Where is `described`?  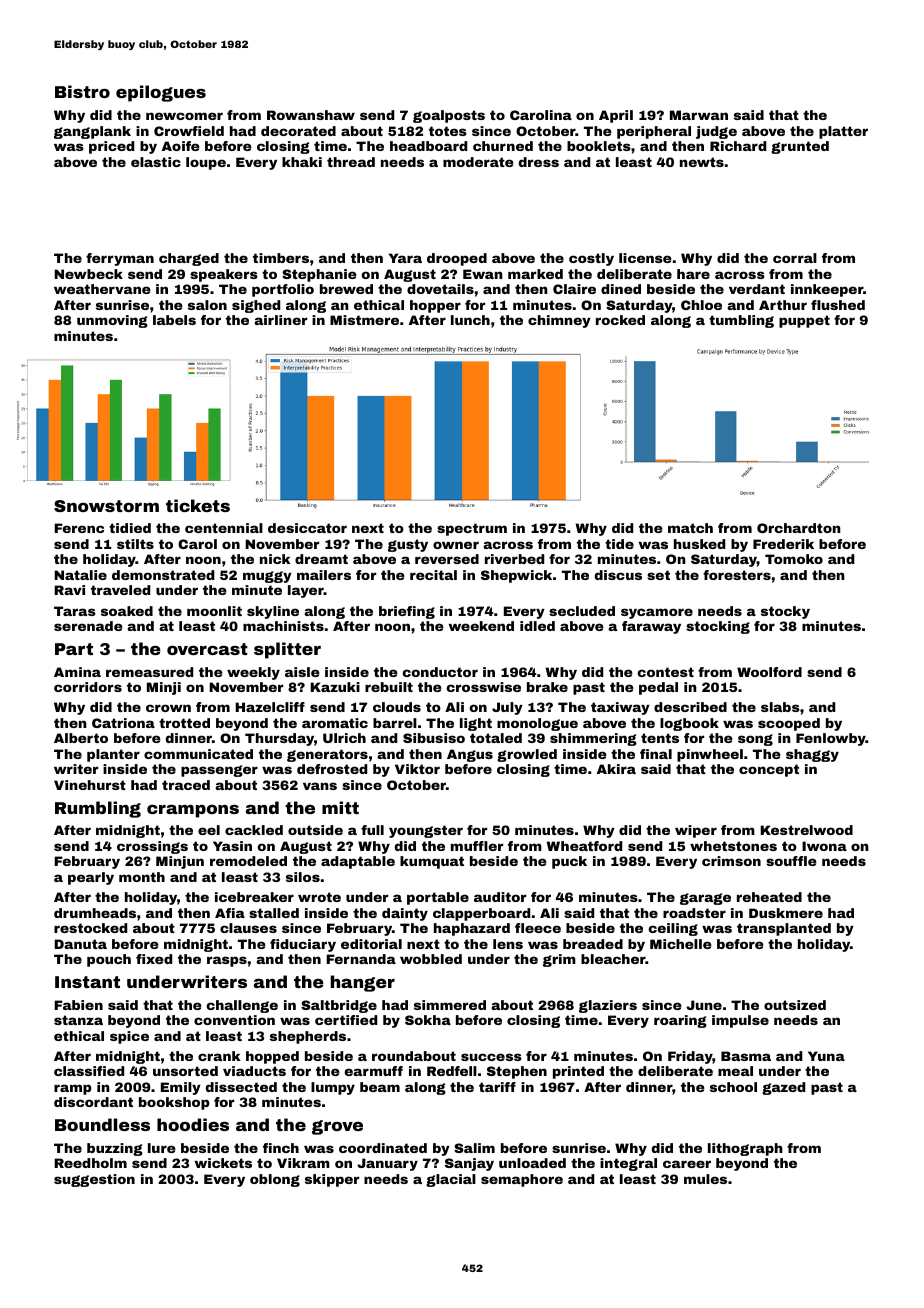
described is located at coordinates (690, 707).
